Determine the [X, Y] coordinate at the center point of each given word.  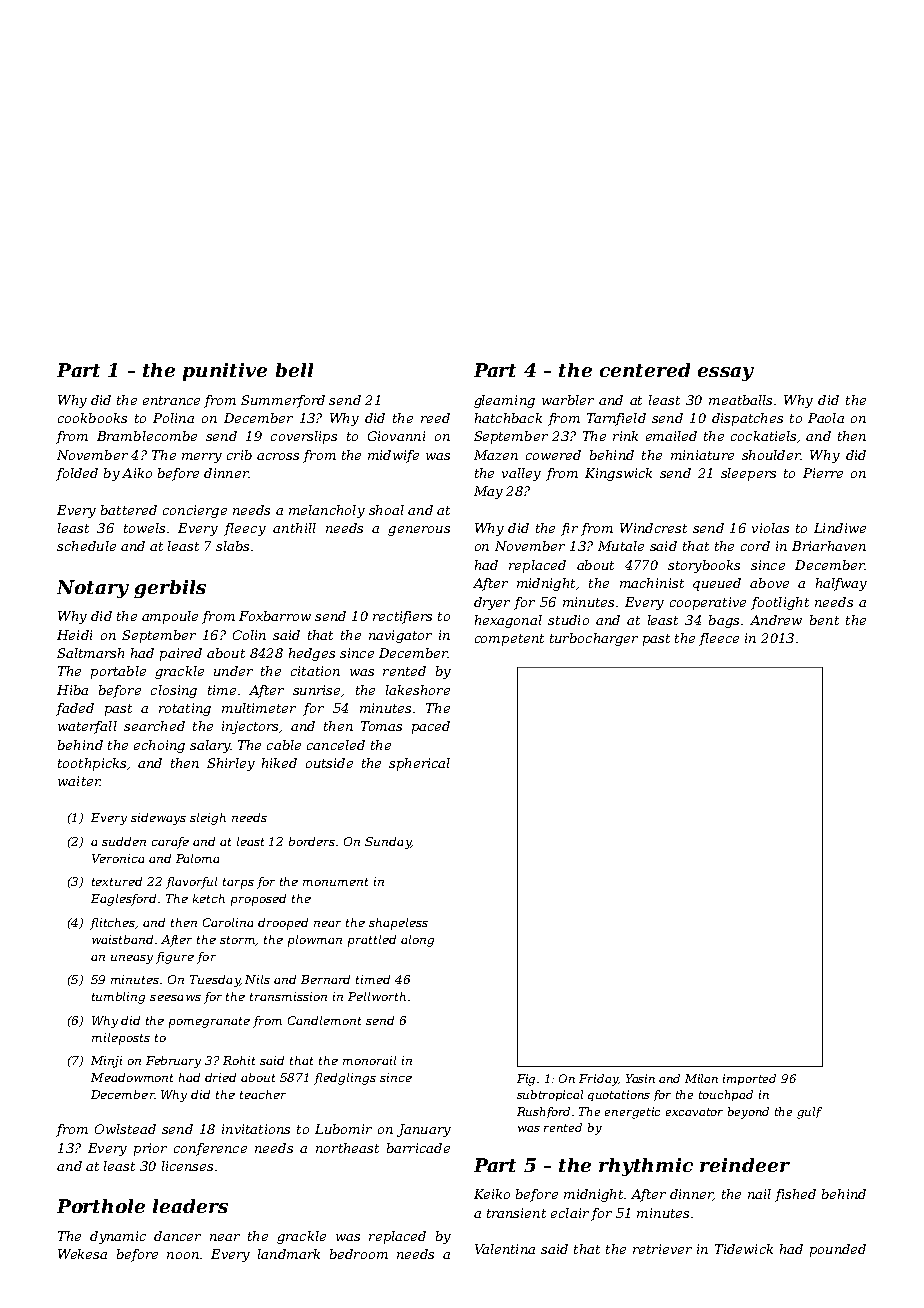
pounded [838, 1250]
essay [726, 374]
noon [183, 1255]
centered [645, 370]
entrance [171, 400]
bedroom [359, 1254]
